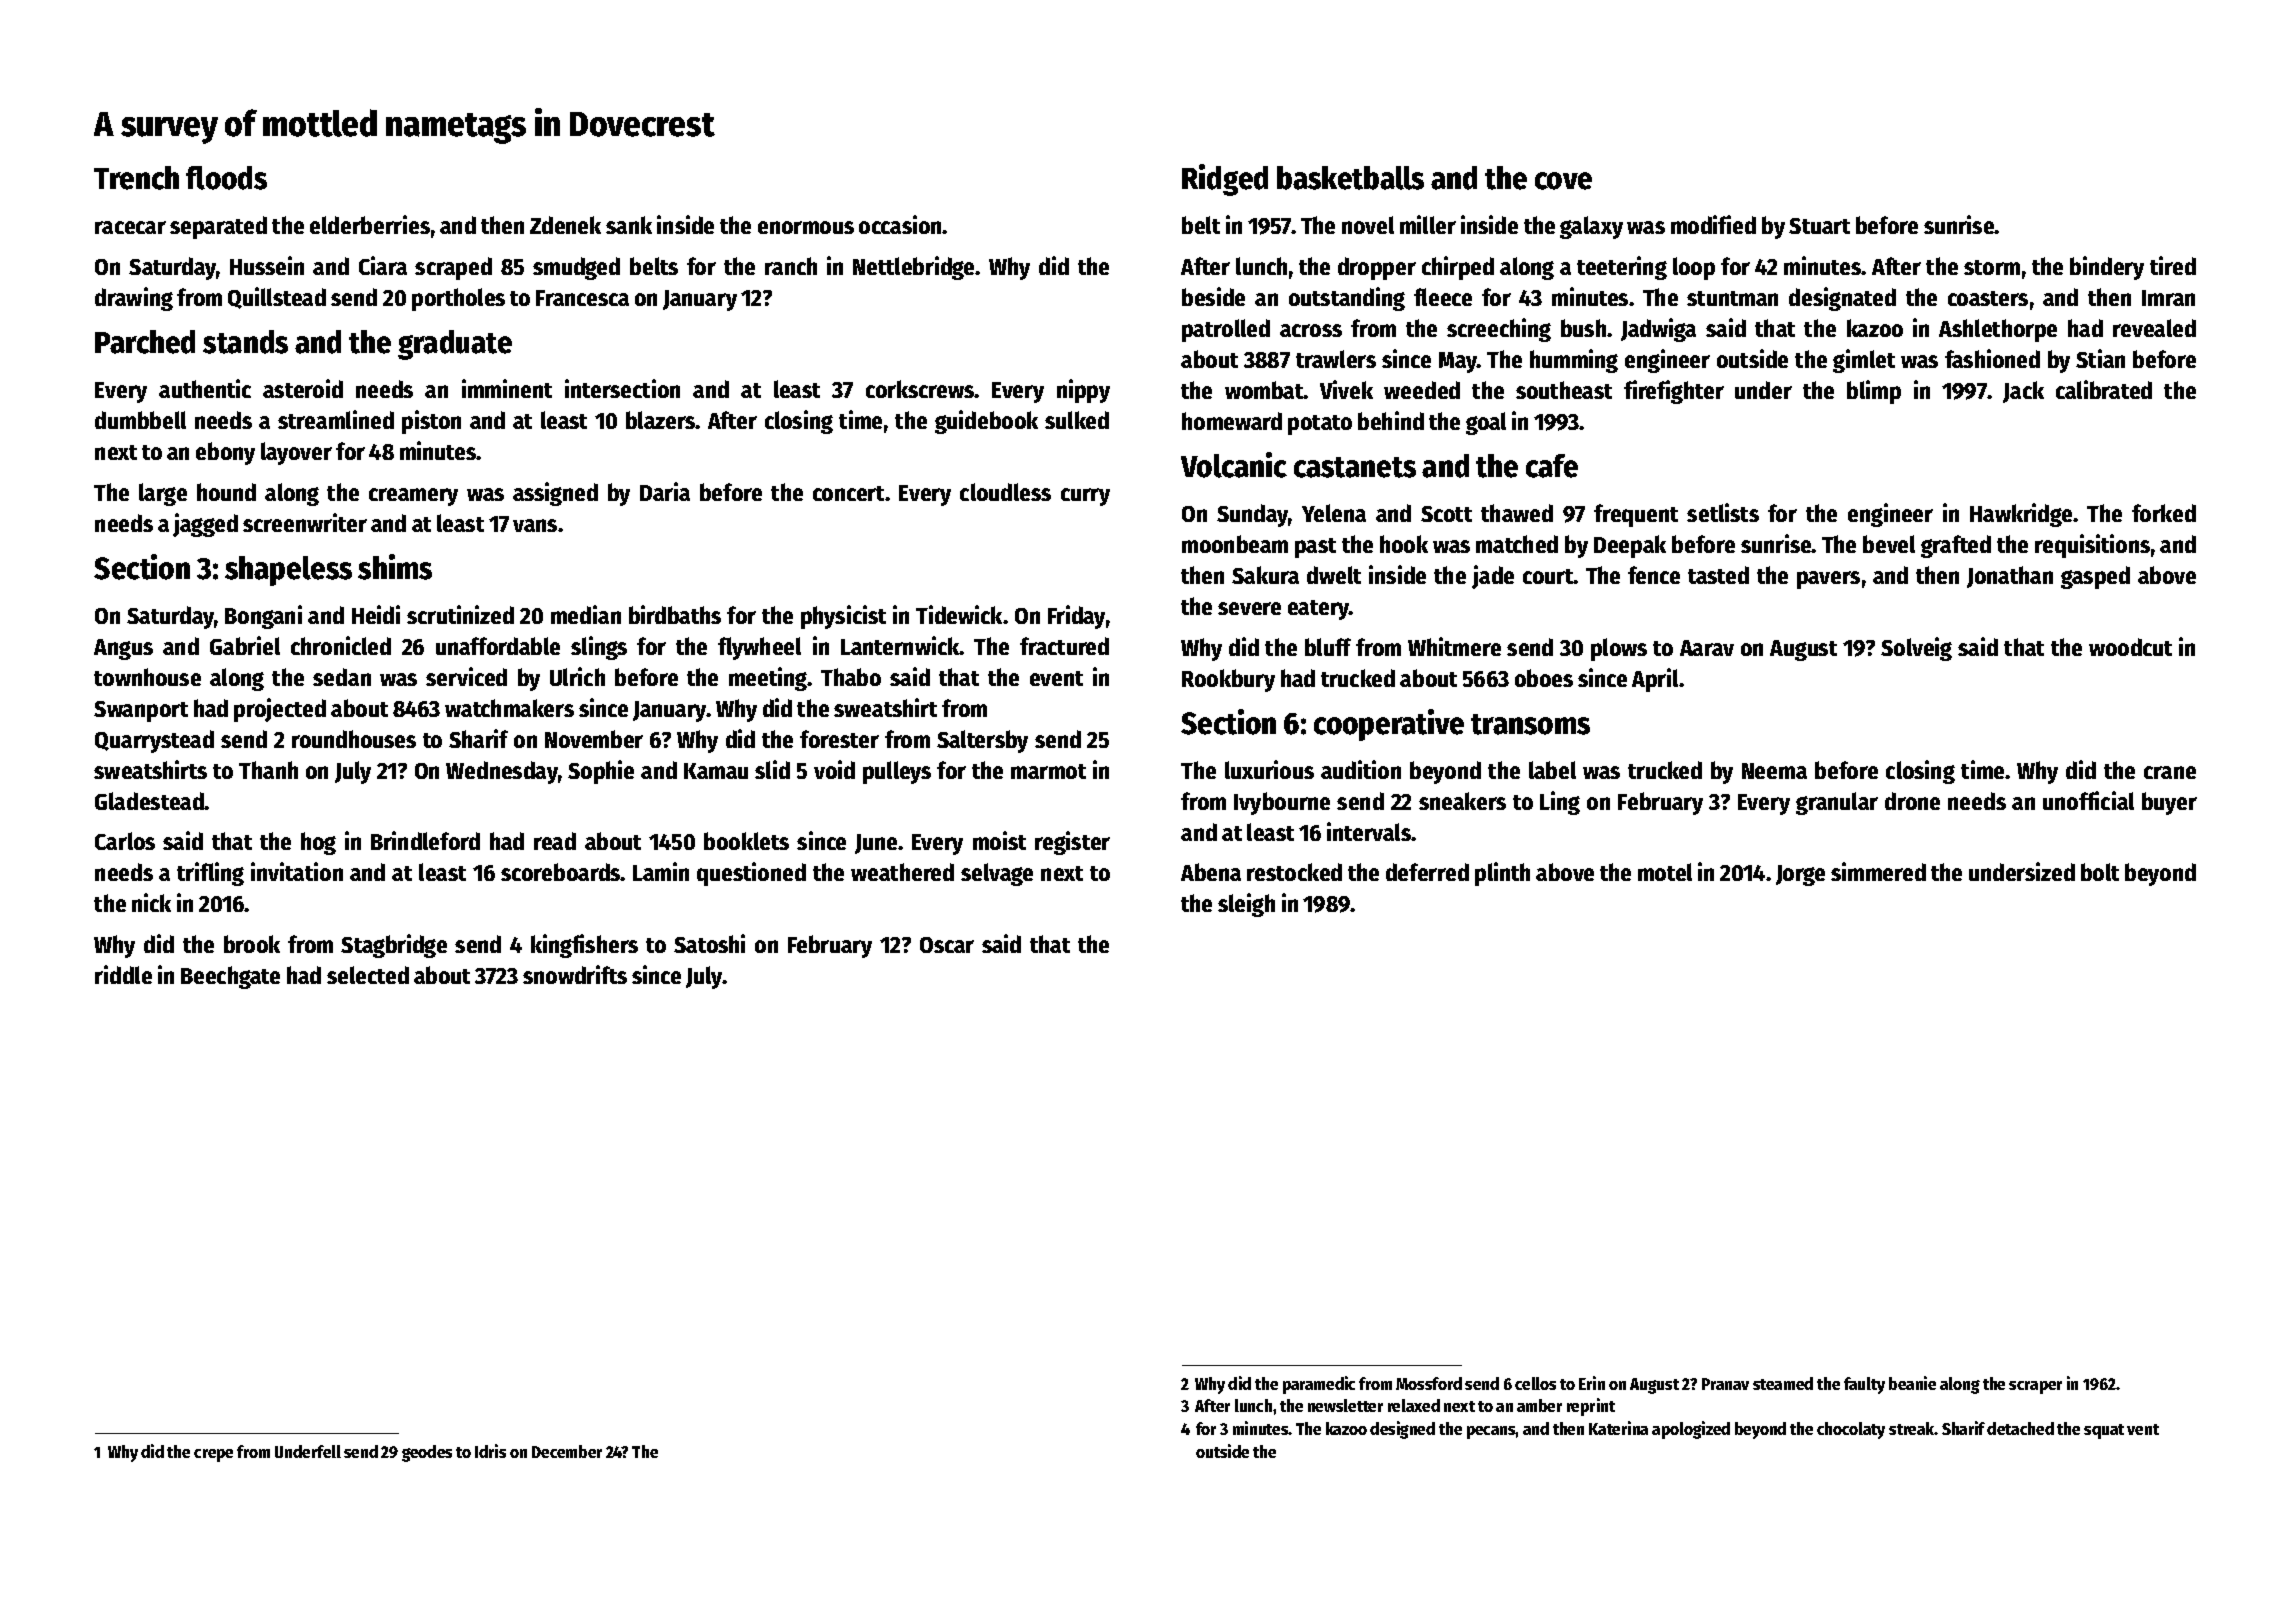  I want to click on vans, so click(535, 525).
